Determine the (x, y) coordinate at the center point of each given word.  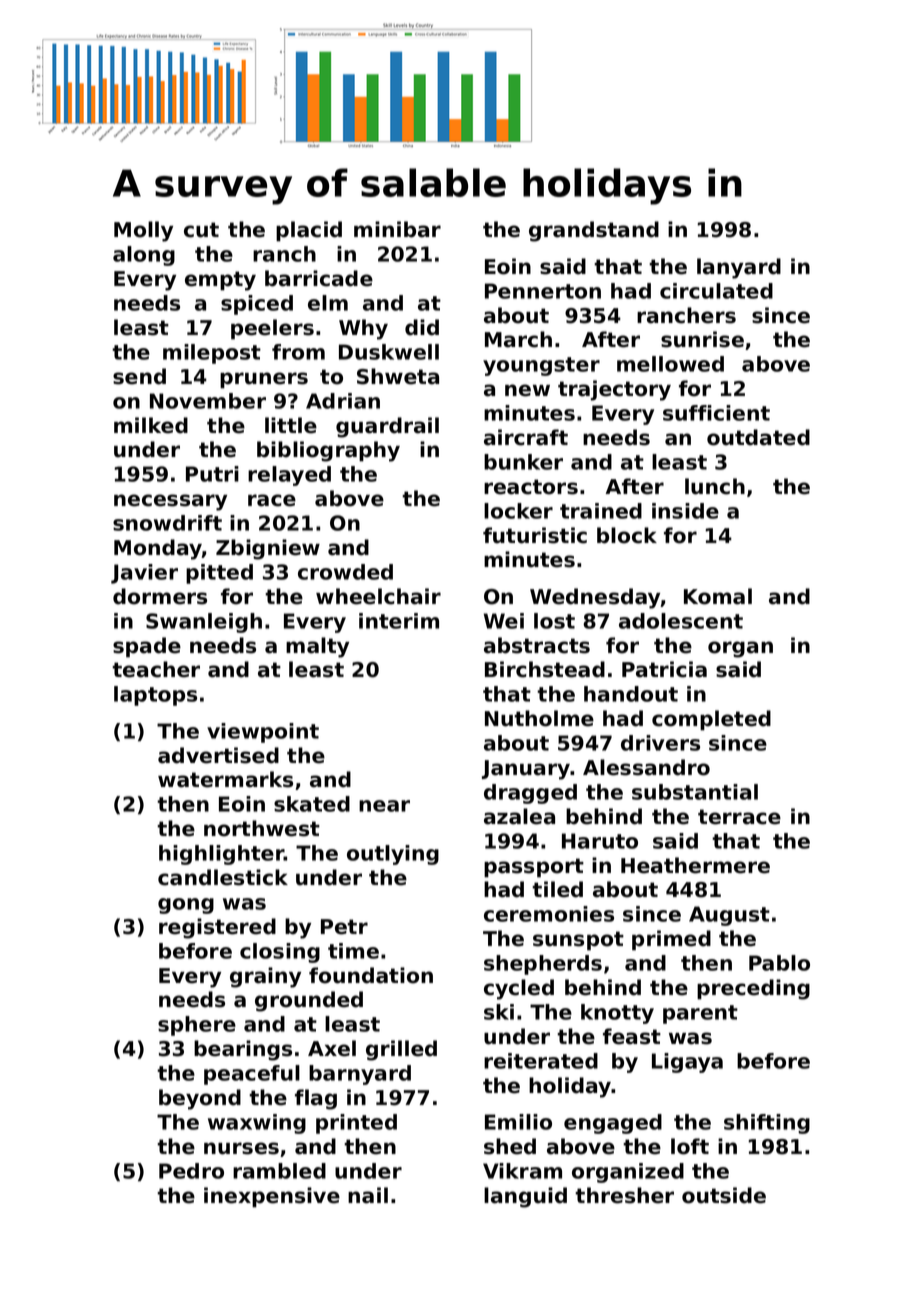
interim (399, 621)
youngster (541, 366)
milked (151, 425)
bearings (243, 1050)
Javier (144, 574)
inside (685, 511)
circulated (716, 291)
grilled (401, 1050)
